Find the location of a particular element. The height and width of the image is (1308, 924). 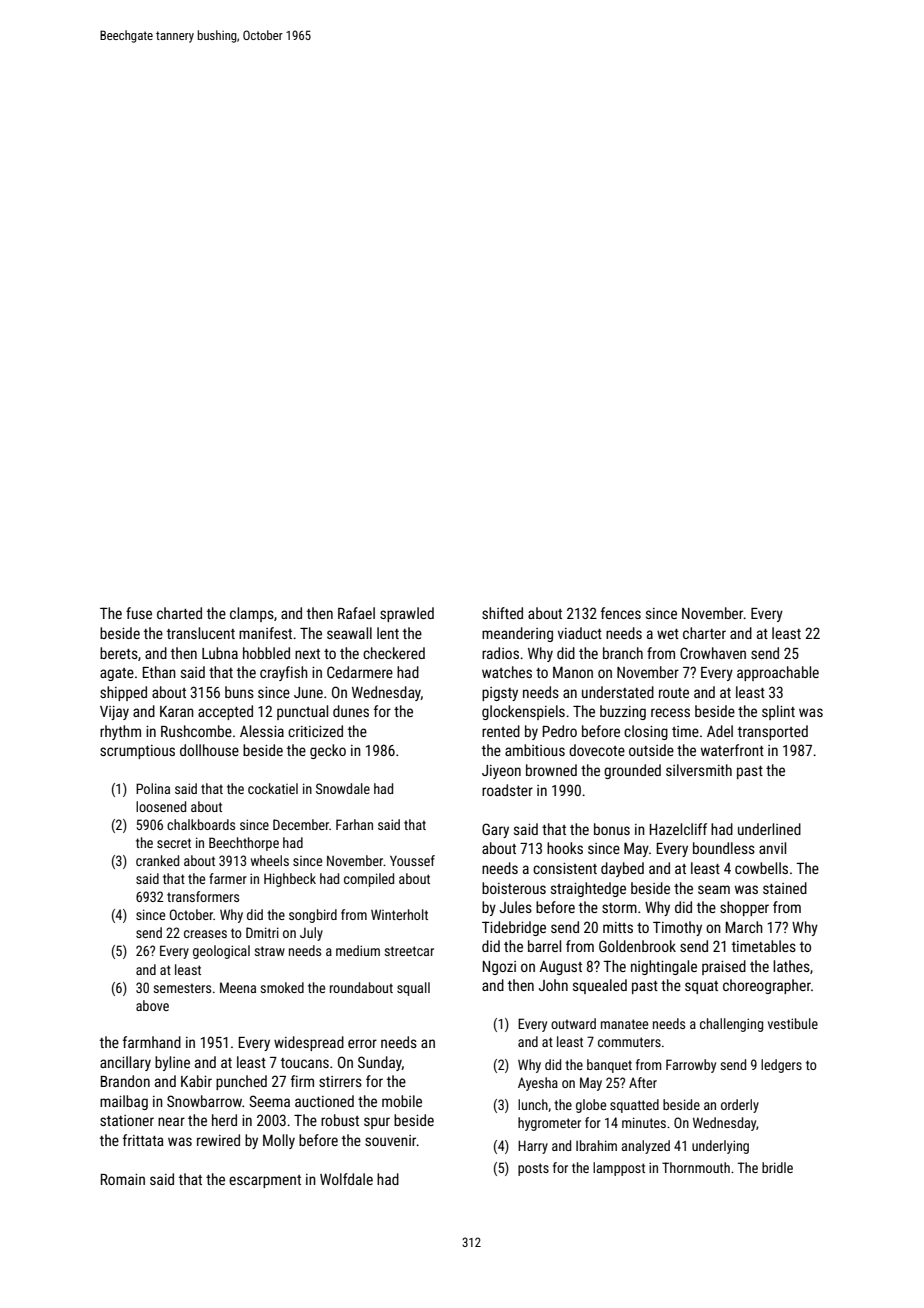

route is located at coordinates (674, 693).
